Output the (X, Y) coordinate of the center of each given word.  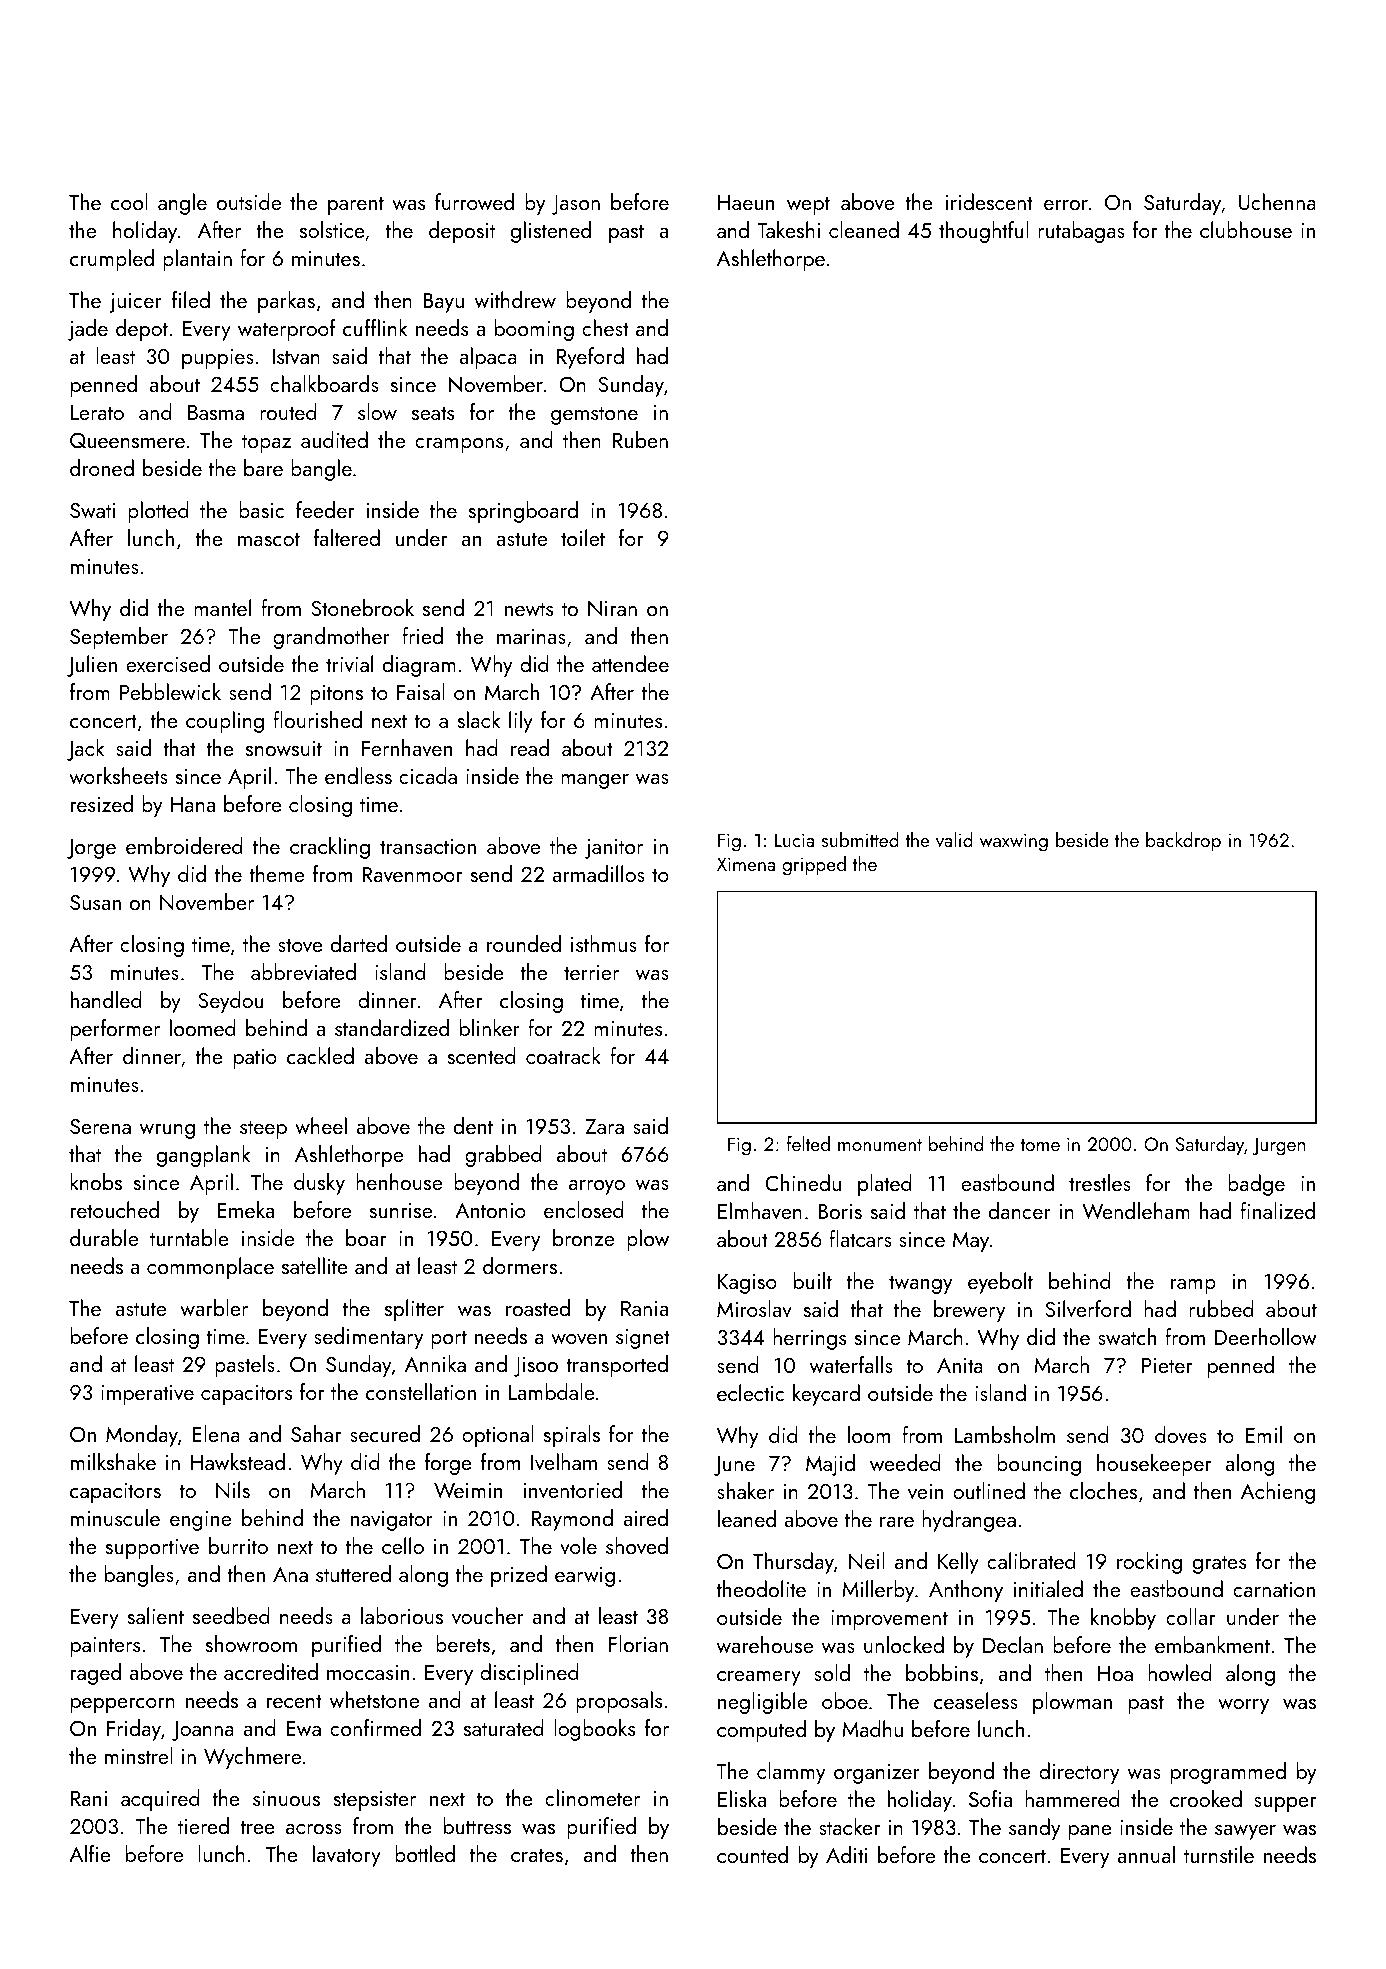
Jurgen (1279, 1146)
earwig (585, 1577)
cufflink (375, 327)
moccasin (368, 1672)
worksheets (118, 775)
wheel (321, 1125)
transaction (428, 846)
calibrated (1031, 1560)
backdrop (1183, 841)
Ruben (640, 439)
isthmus (604, 943)
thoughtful (984, 232)
